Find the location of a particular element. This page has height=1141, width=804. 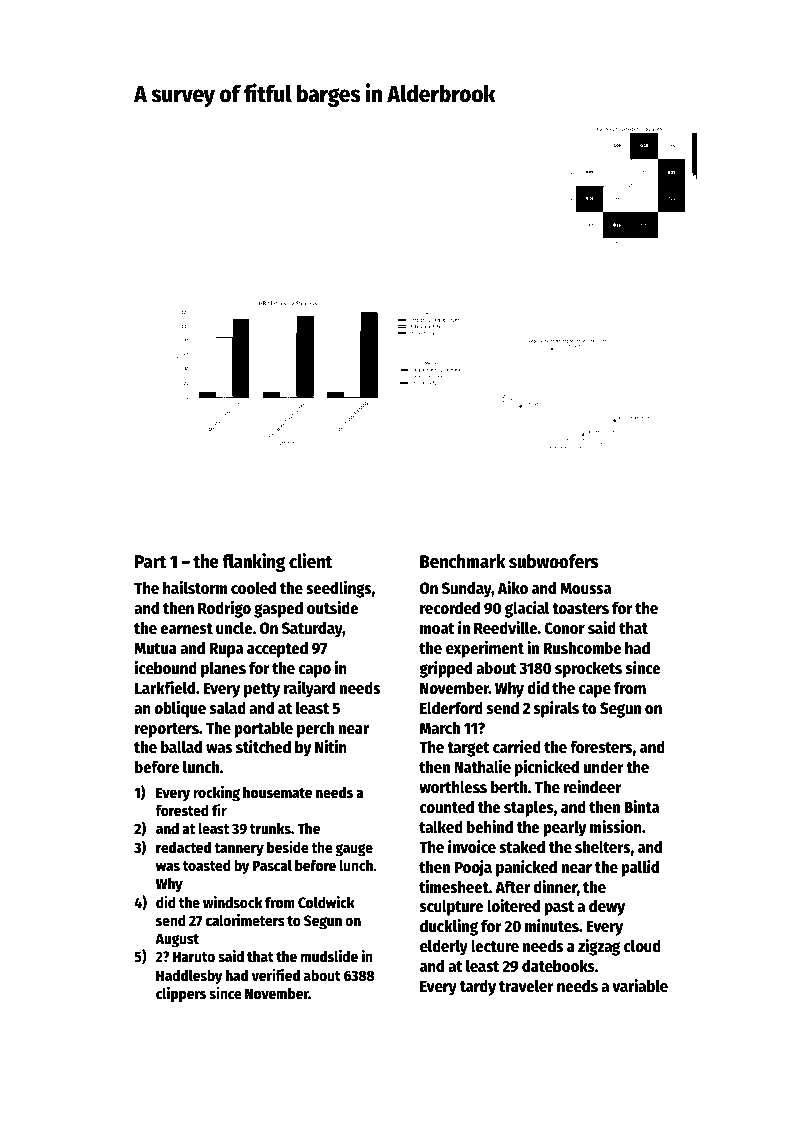

gauge is located at coordinates (354, 850).
